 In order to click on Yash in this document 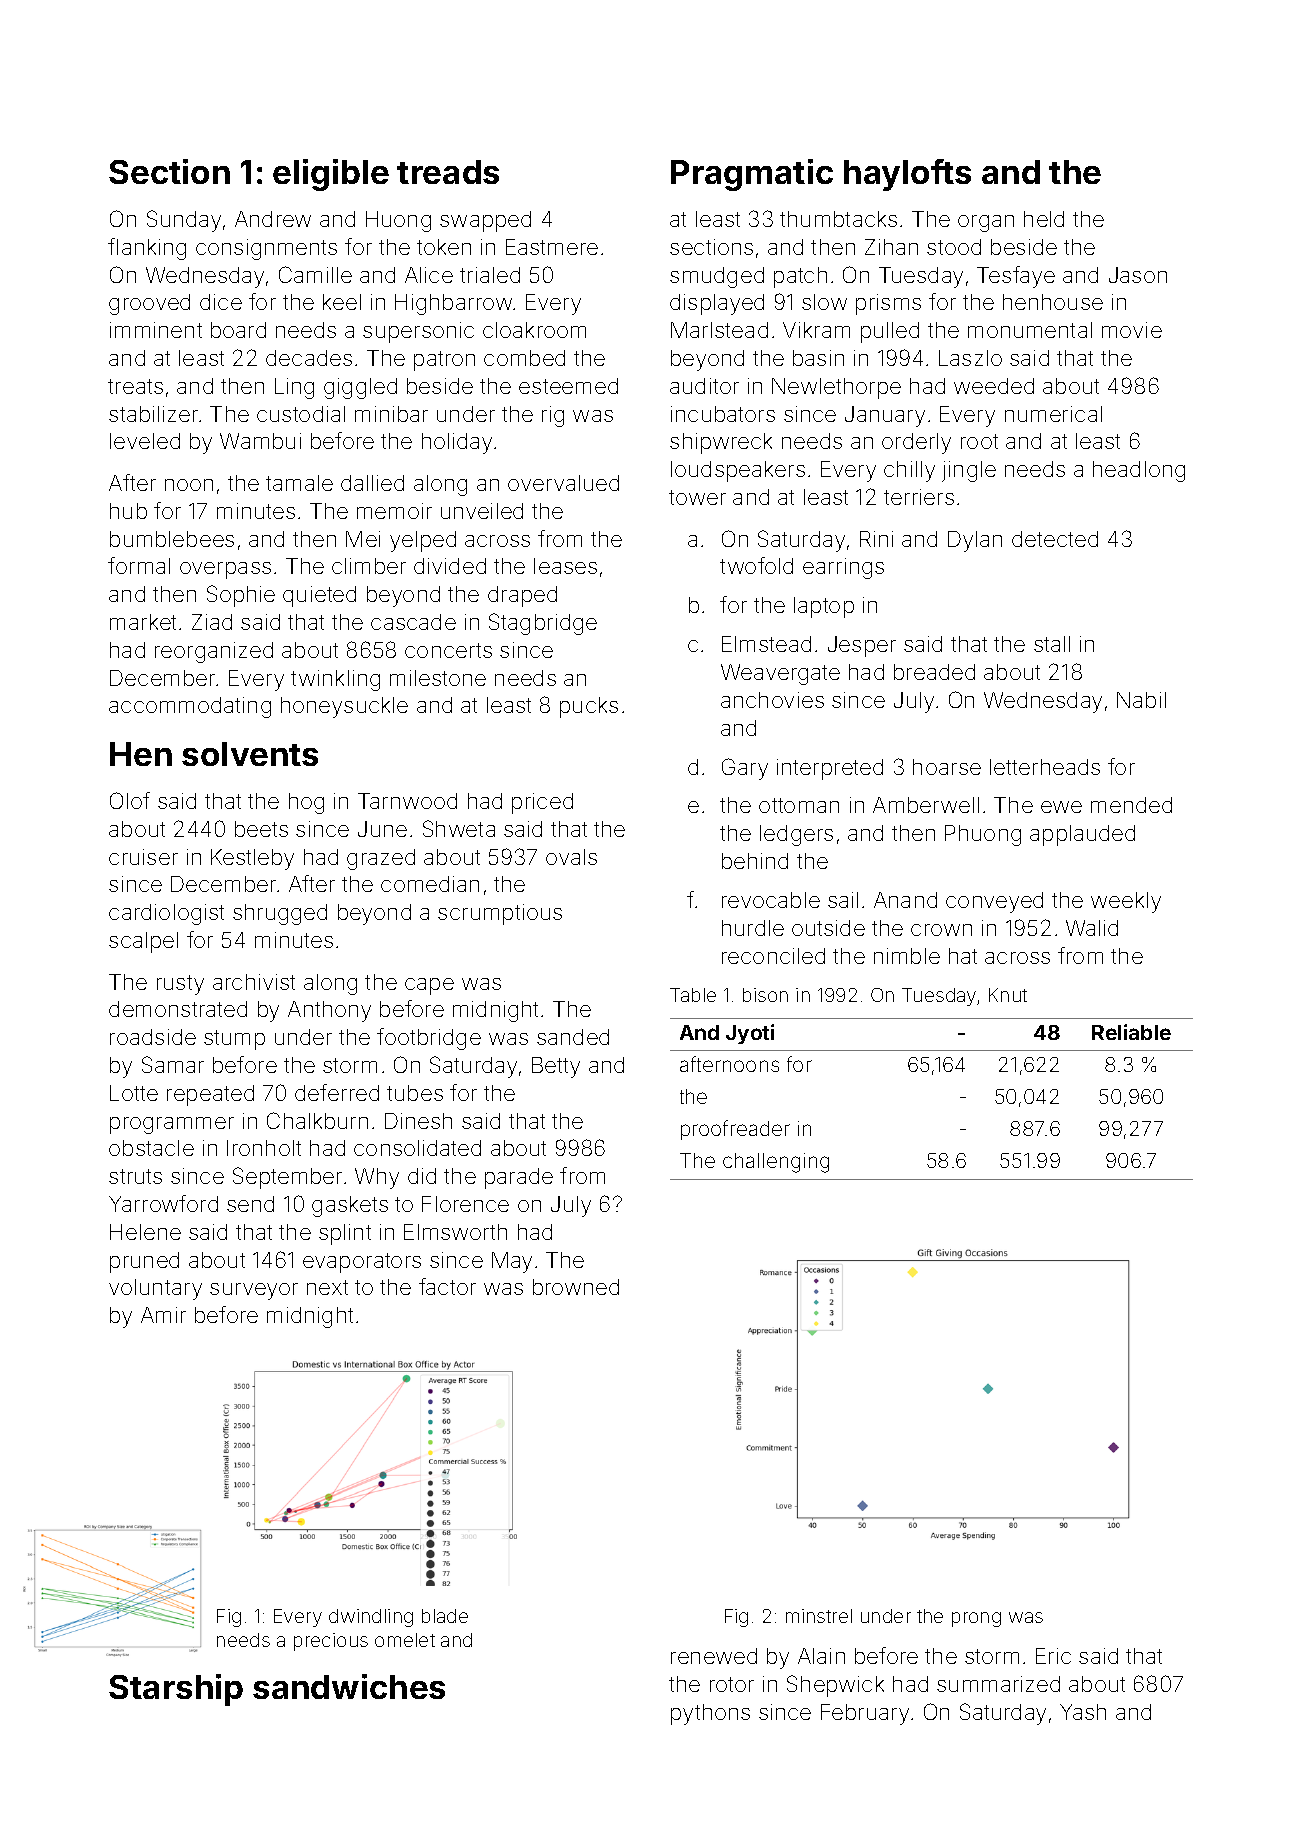, I will do `click(1083, 1712)`.
